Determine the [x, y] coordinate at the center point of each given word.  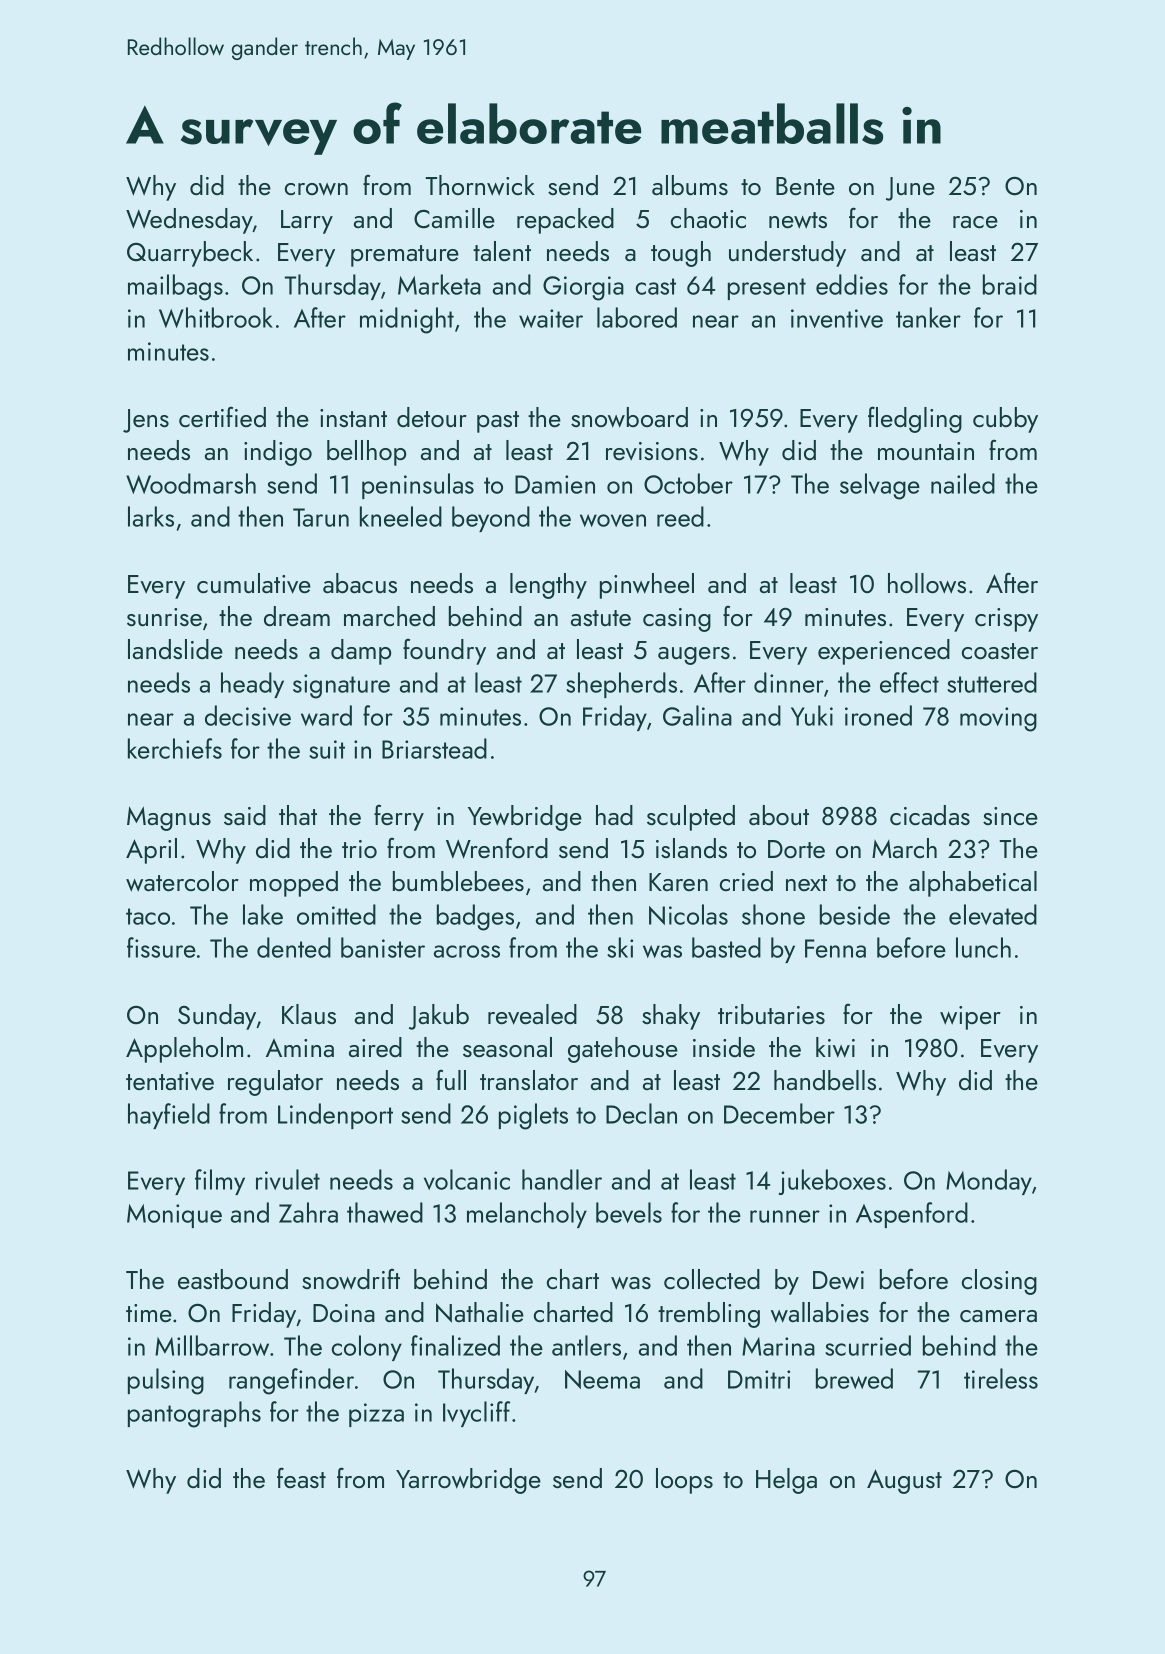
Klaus [309, 1014]
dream [297, 616]
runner [785, 1216]
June [910, 189]
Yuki [812, 715]
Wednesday [189, 221]
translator [529, 1080]
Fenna [835, 948]
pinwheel [647, 586]
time [149, 1313]
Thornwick [480, 185]
